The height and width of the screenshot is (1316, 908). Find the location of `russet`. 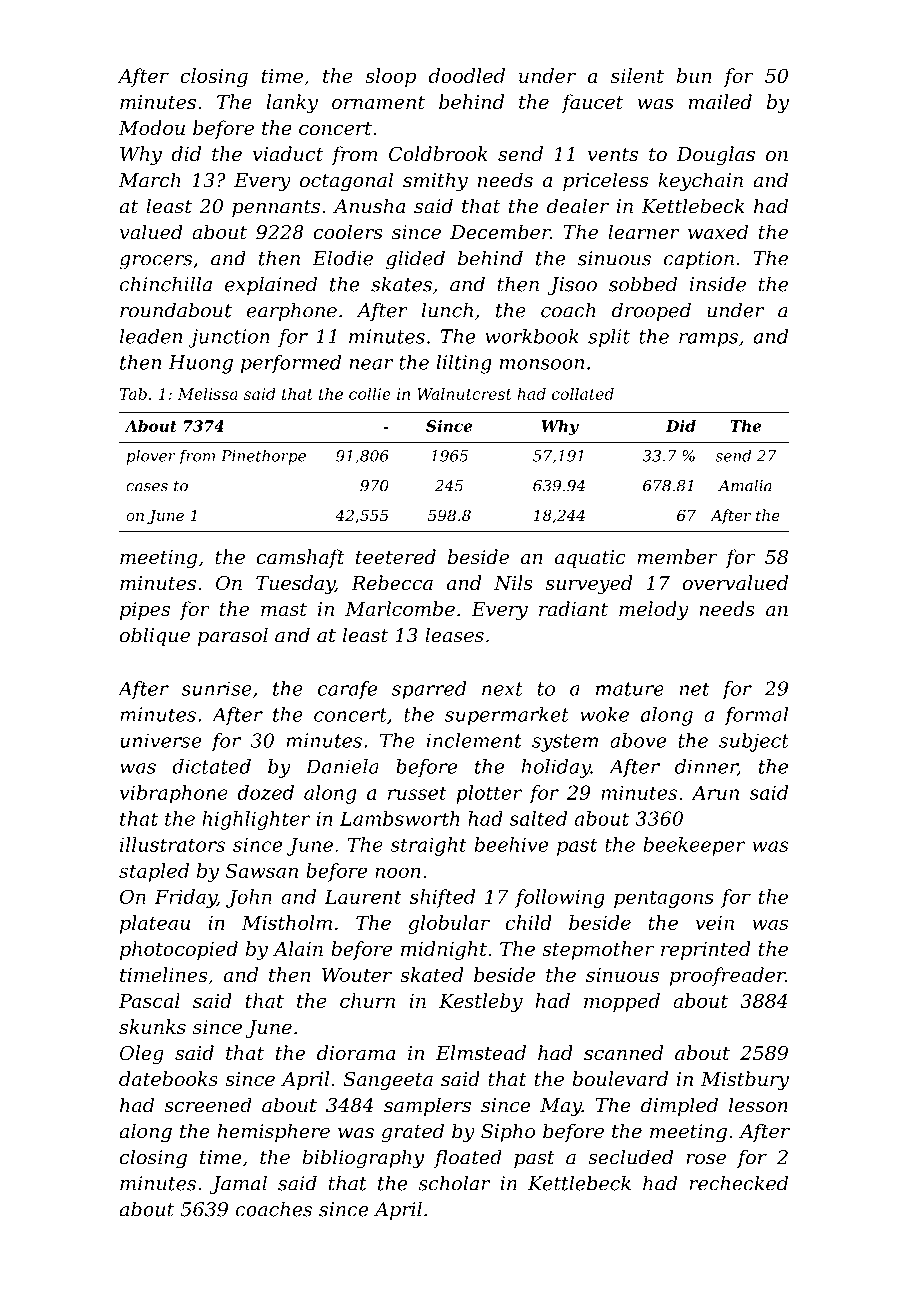

russet is located at coordinates (417, 793).
